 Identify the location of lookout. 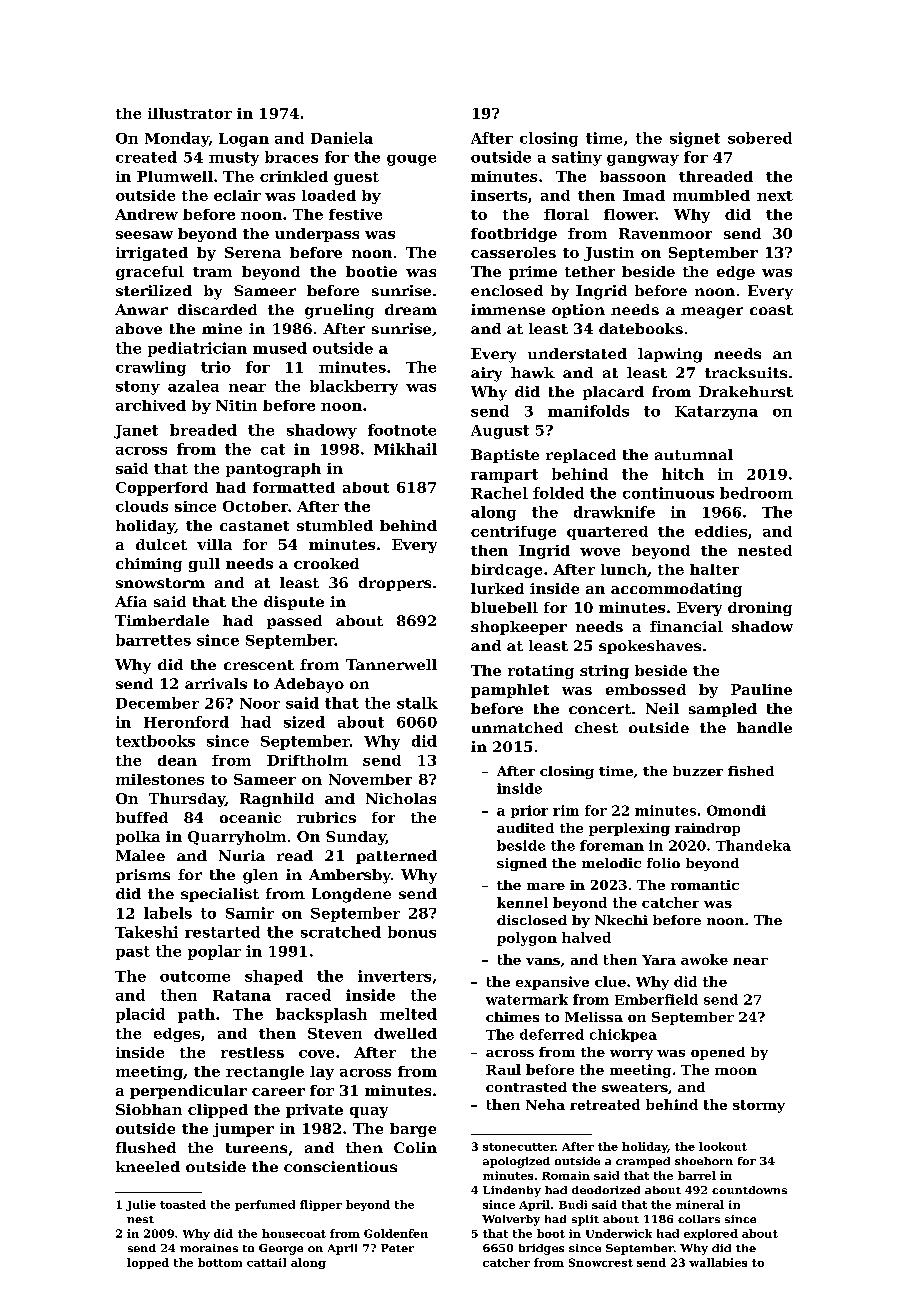
(723, 1146).
